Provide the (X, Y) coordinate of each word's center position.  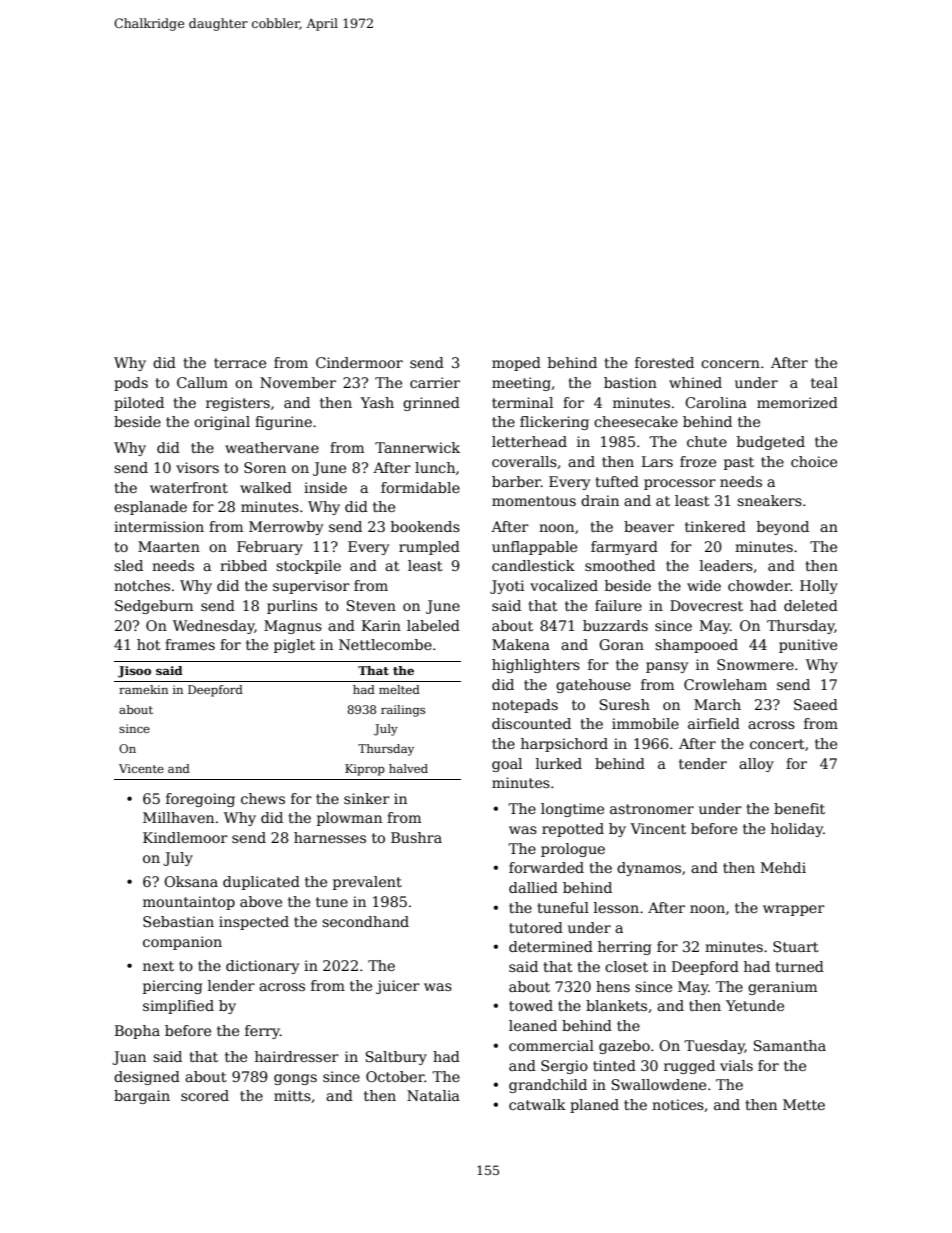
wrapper (794, 910)
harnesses (330, 837)
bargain (142, 1097)
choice (814, 461)
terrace (240, 363)
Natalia (433, 1095)
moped (516, 364)
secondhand (365, 921)
